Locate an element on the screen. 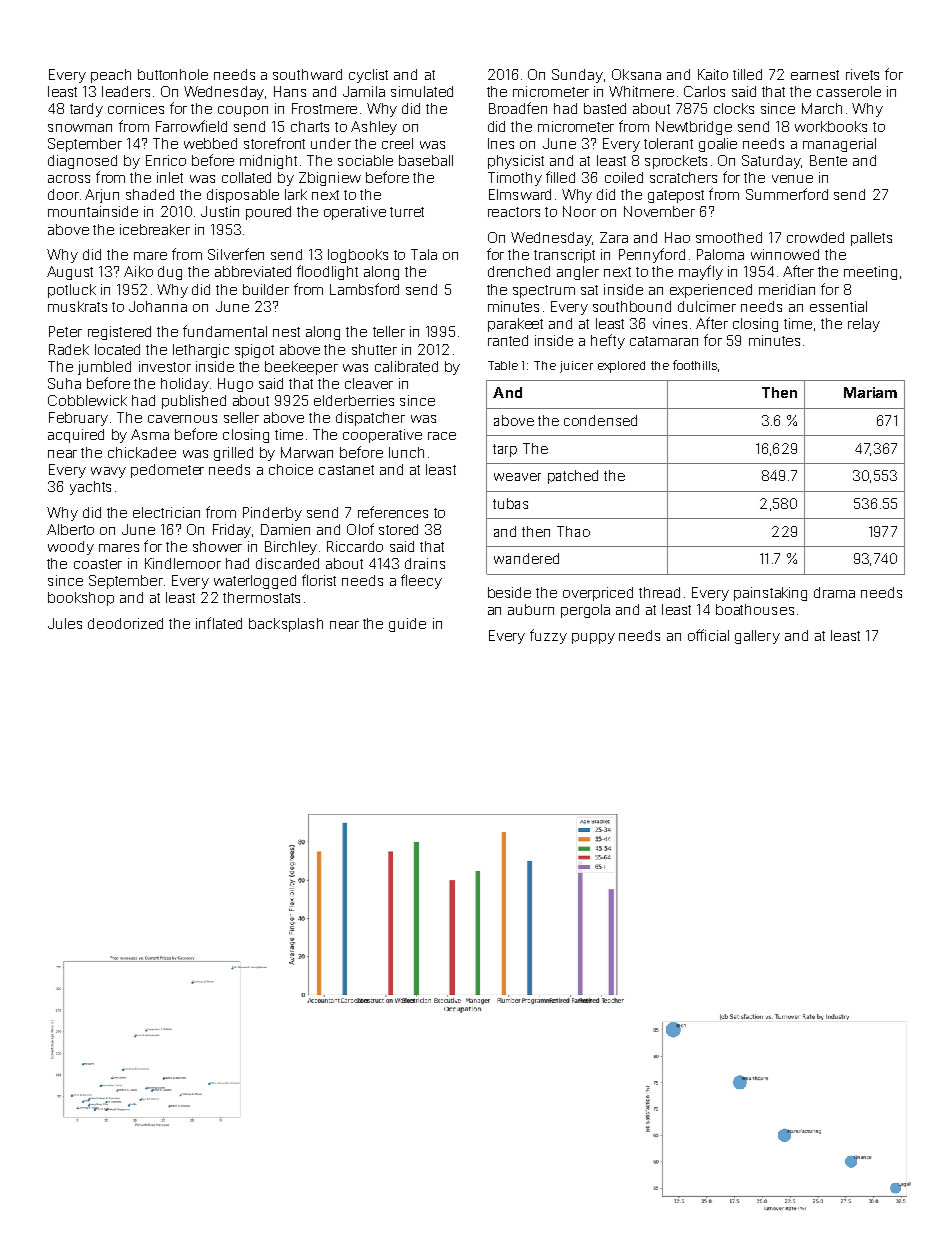  Tala is located at coordinates (424, 254).
